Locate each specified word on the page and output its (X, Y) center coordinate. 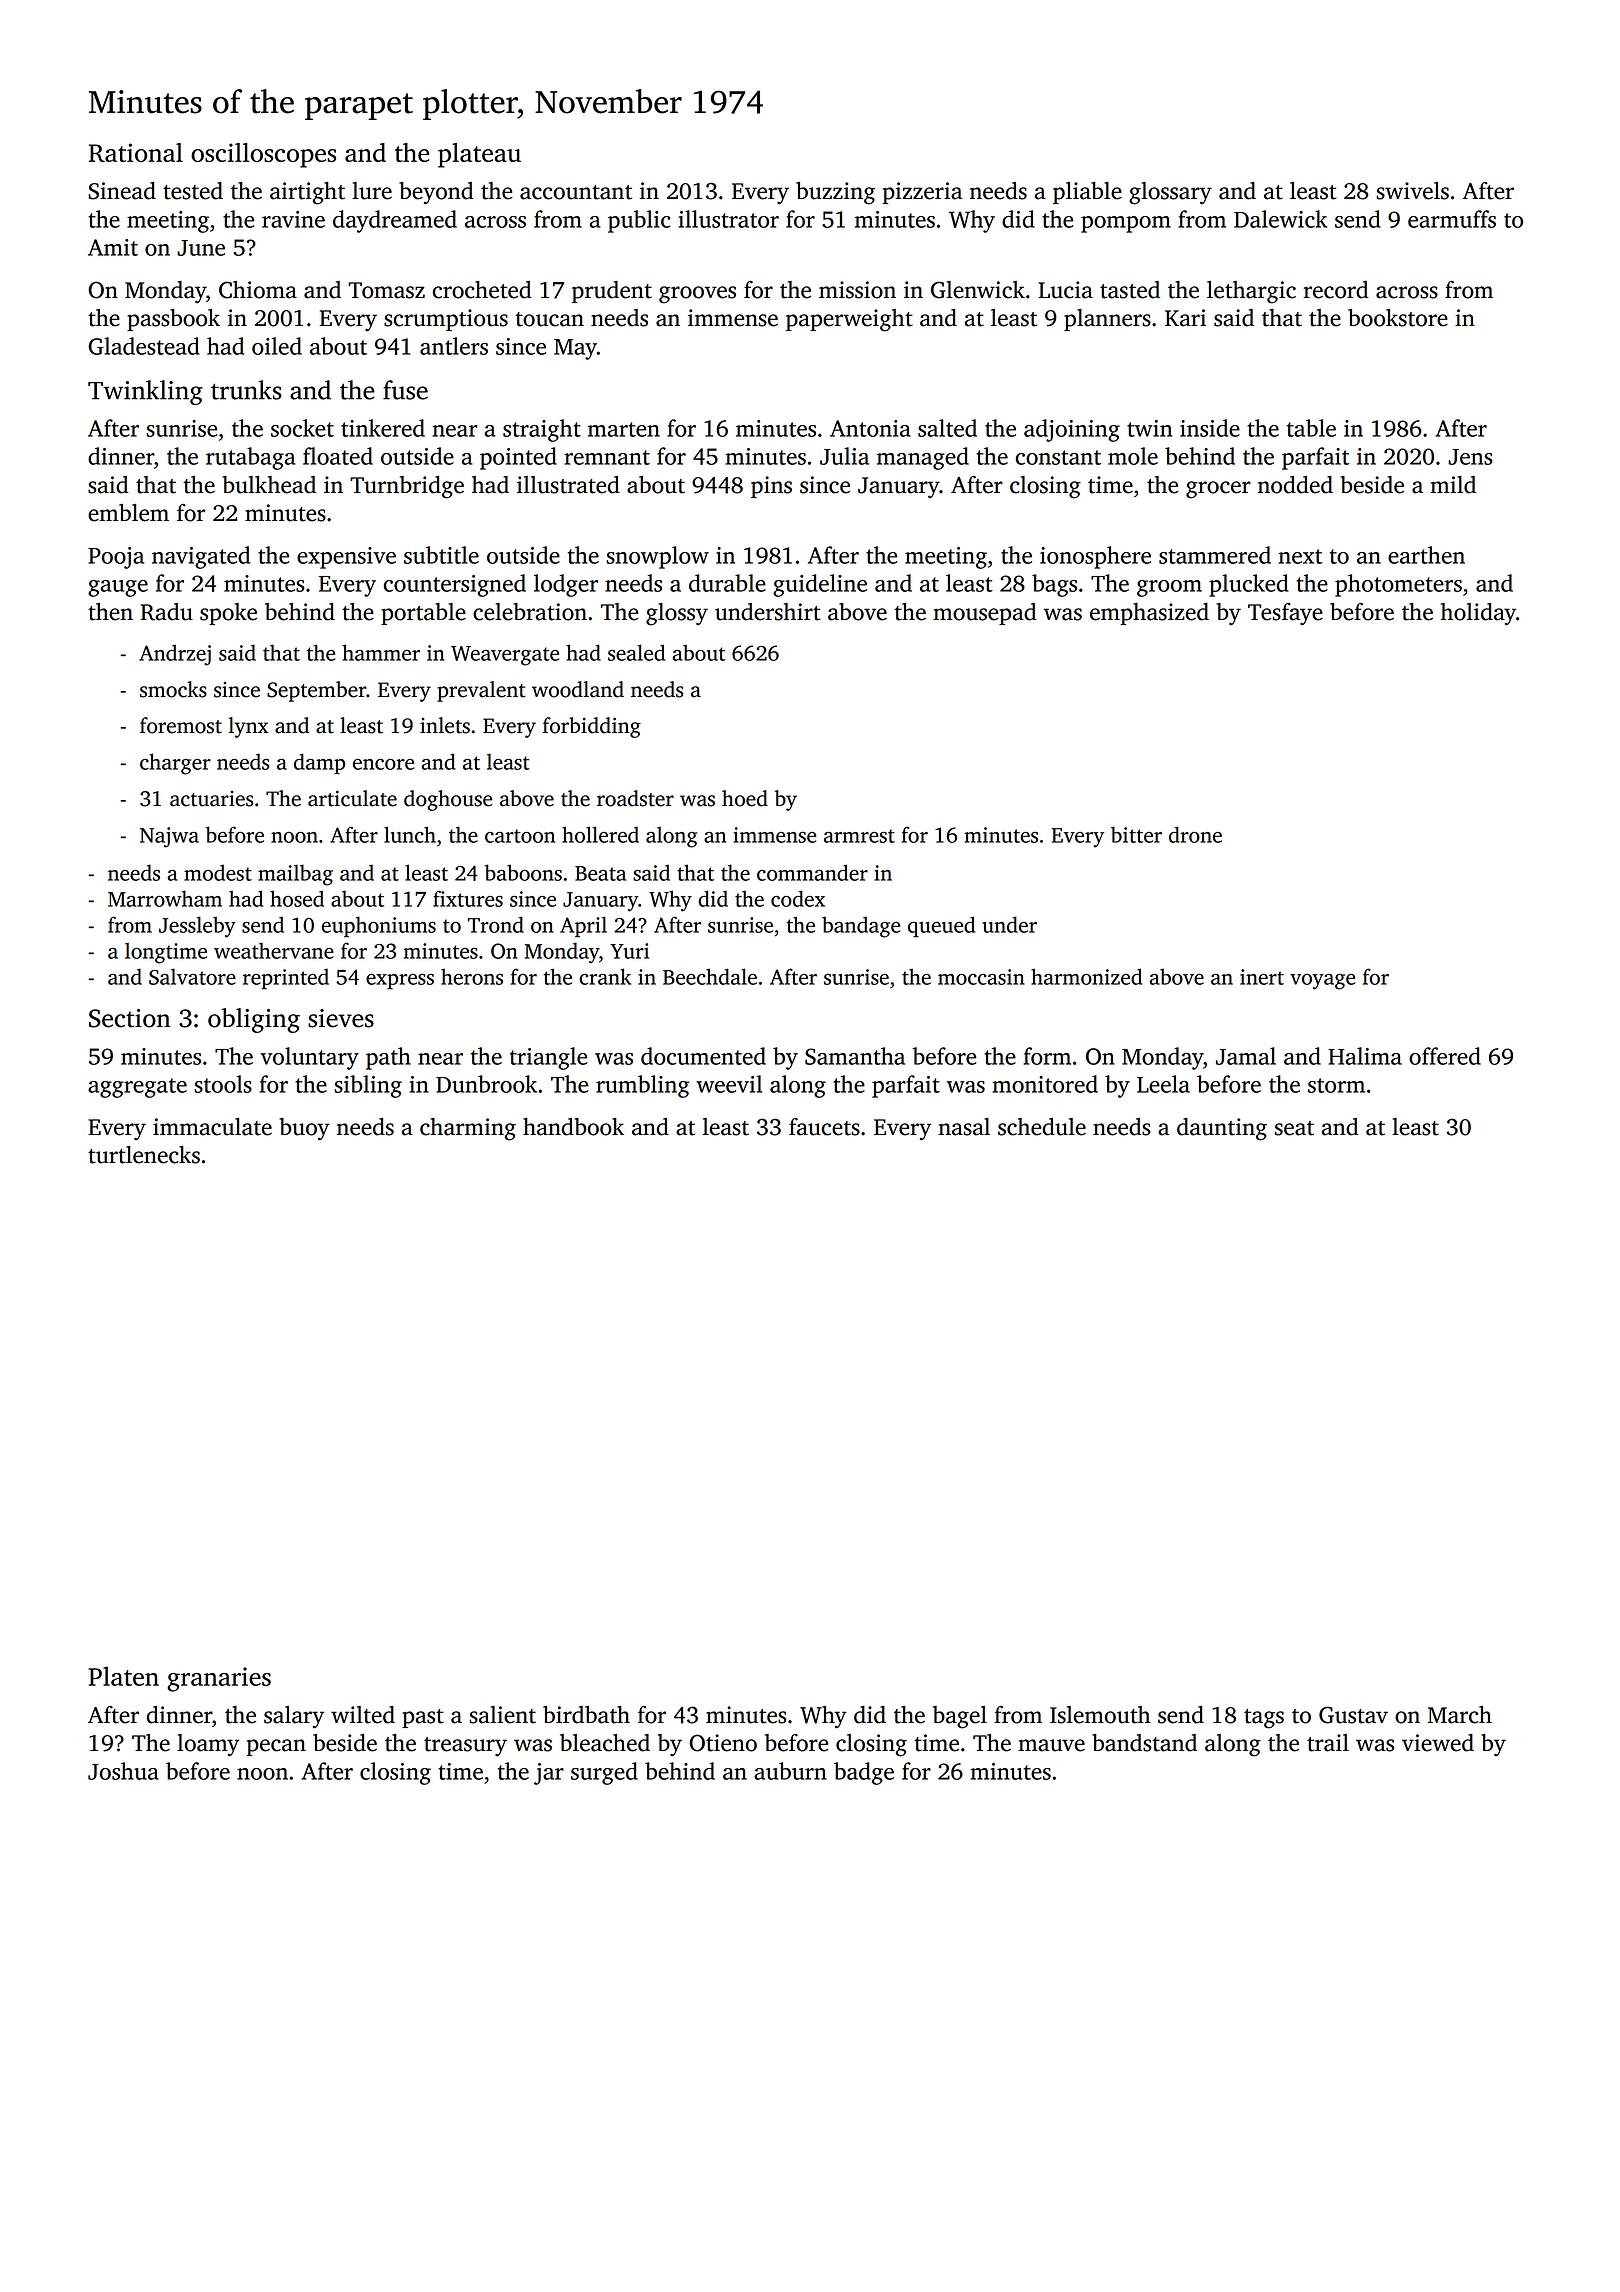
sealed (636, 652)
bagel (960, 1717)
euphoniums (378, 927)
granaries (219, 1679)
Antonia (870, 428)
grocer (1218, 490)
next (1300, 556)
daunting (1222, 1129)
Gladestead (144, 346)
